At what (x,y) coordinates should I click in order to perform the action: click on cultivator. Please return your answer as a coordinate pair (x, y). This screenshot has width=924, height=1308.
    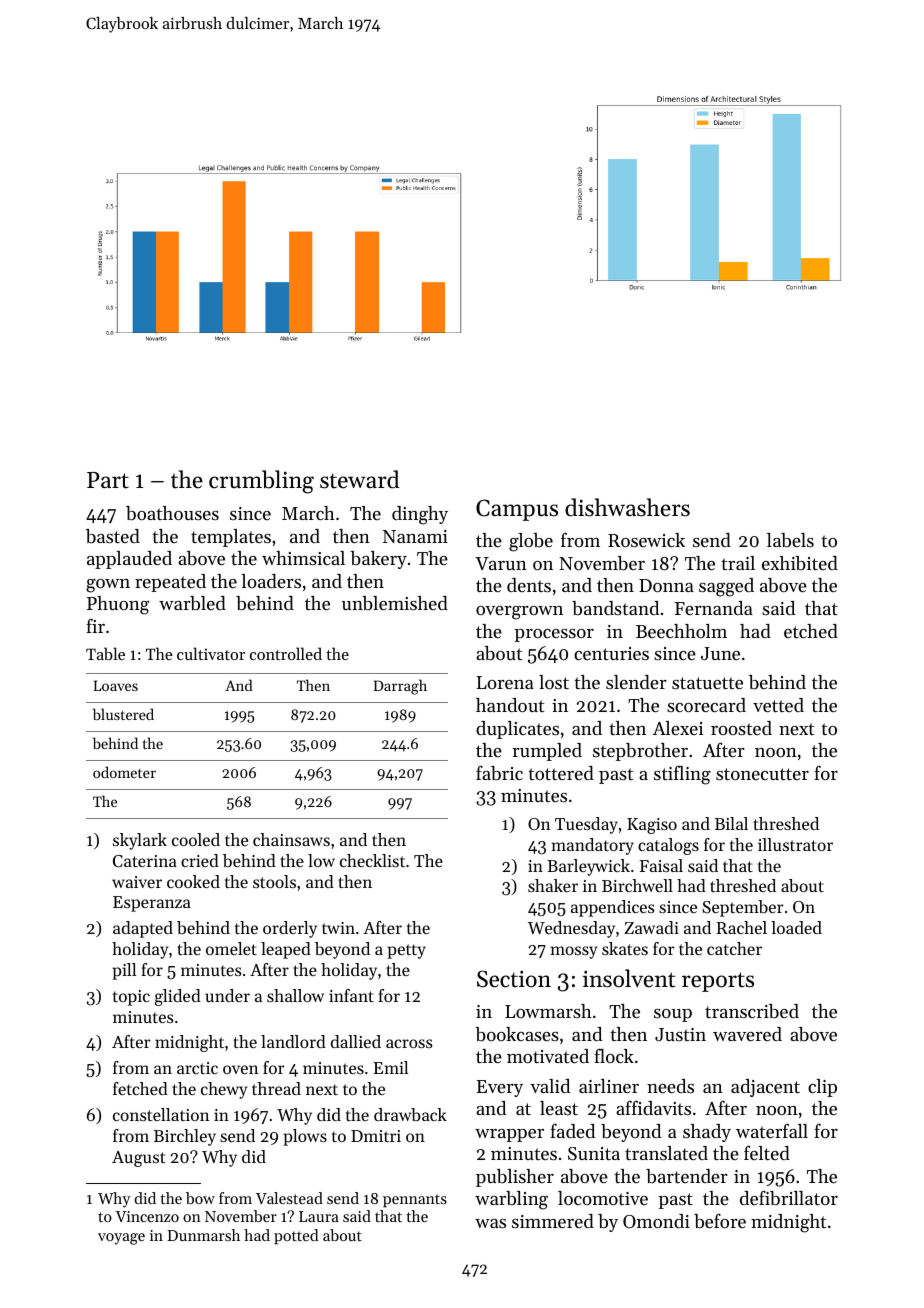
    Looking at the image, I should click on (211, 653).
